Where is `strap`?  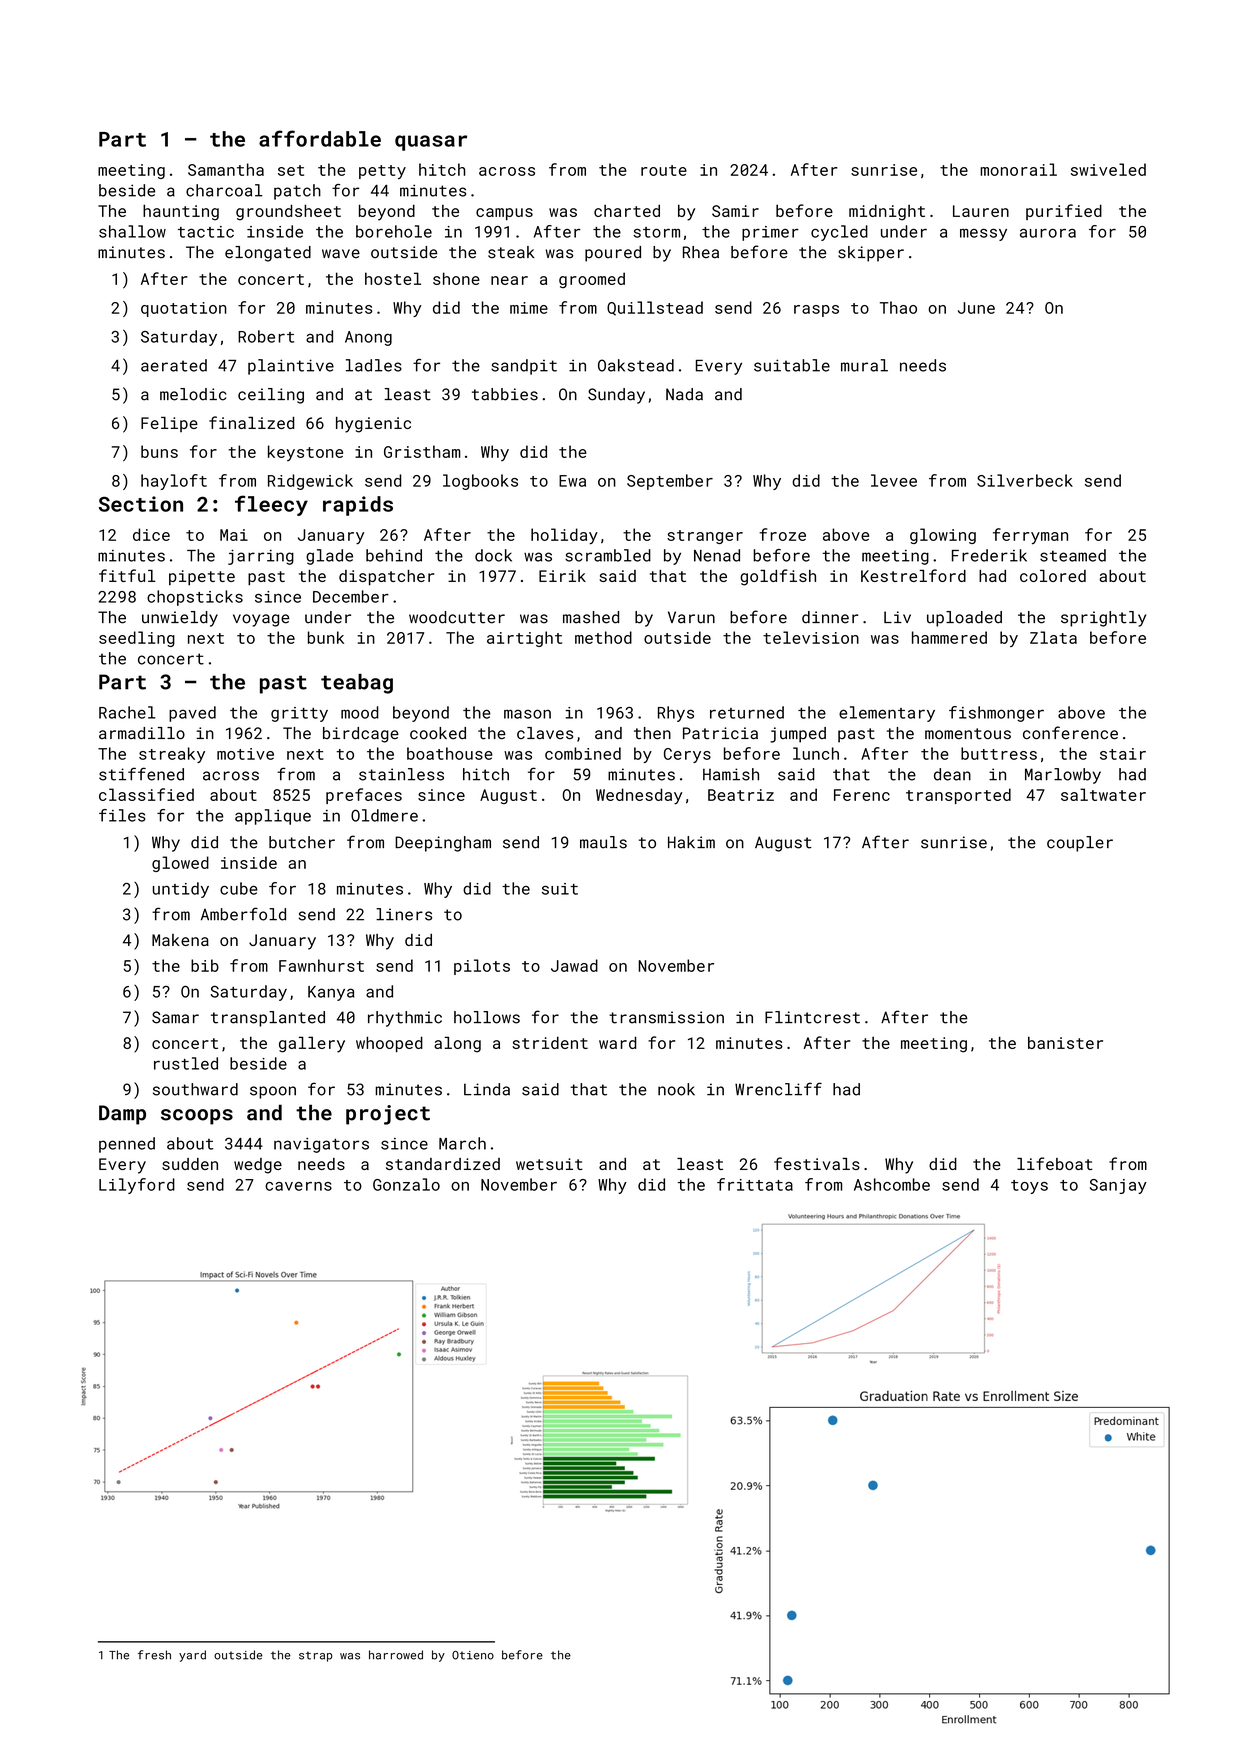 strap is located at coordinates (316, 1656).
